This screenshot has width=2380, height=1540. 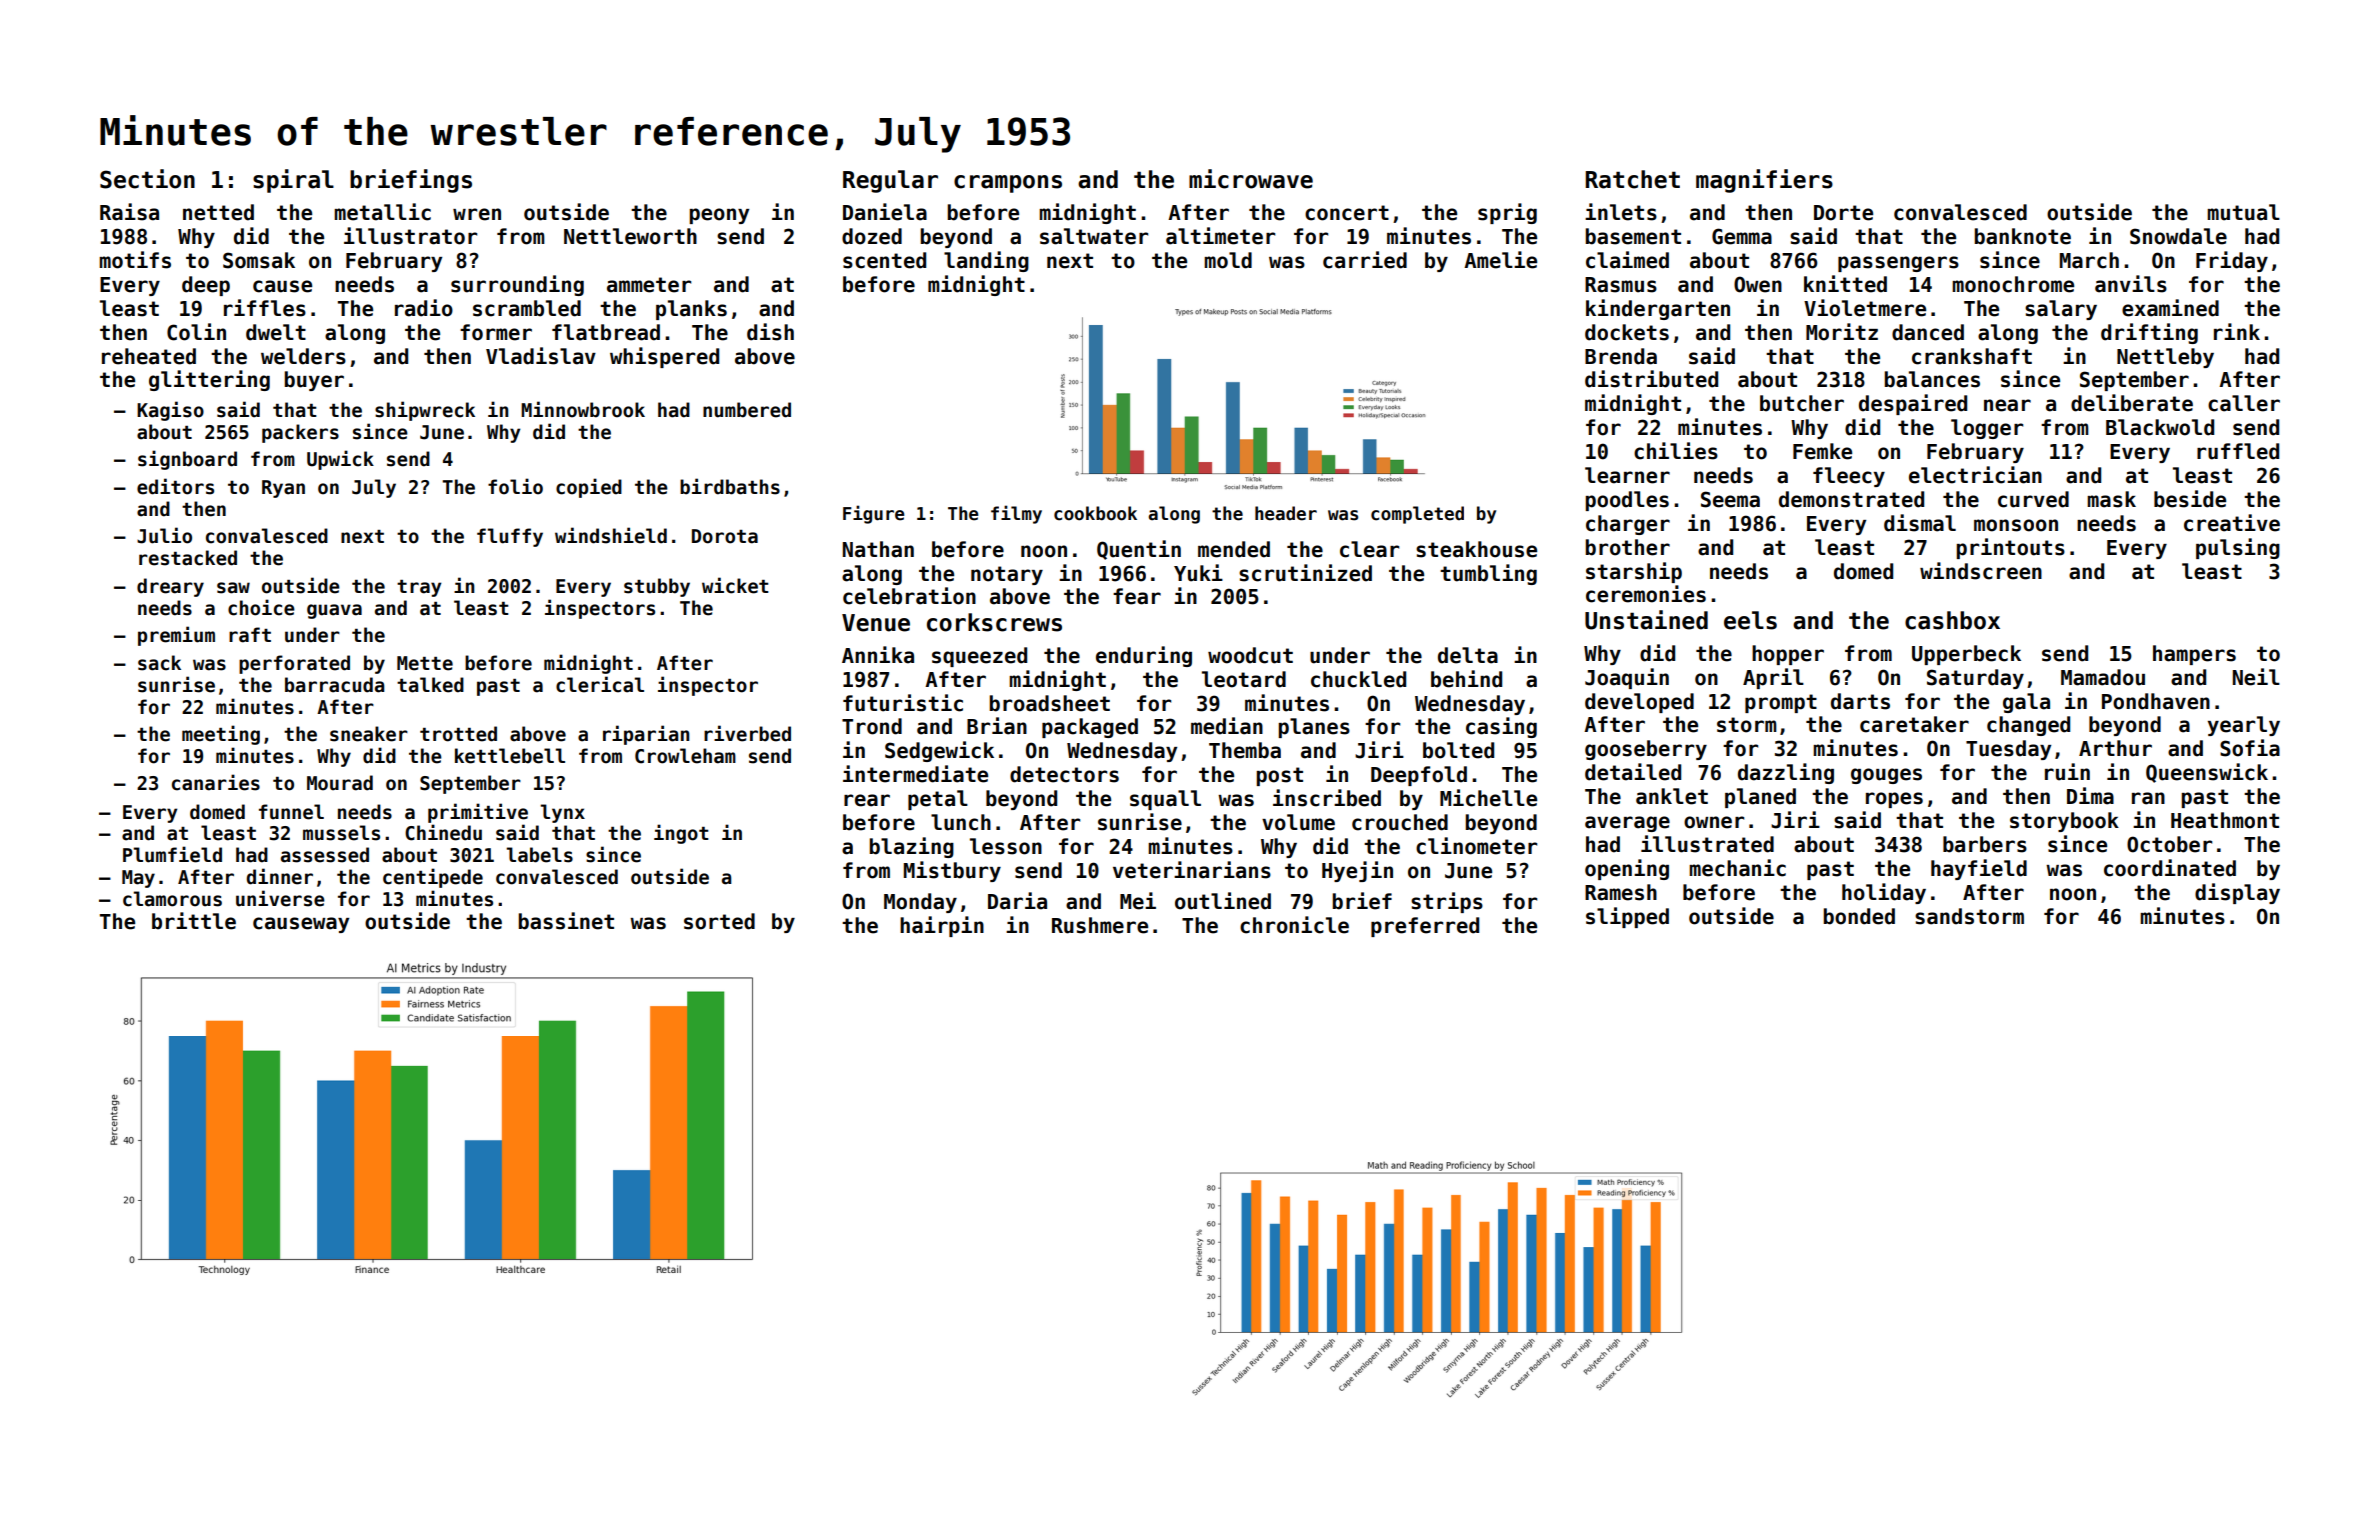 What do you see at coordinates (265, 308) in the screenshot?
I see `riffles` at bounding box center [265, 308].
